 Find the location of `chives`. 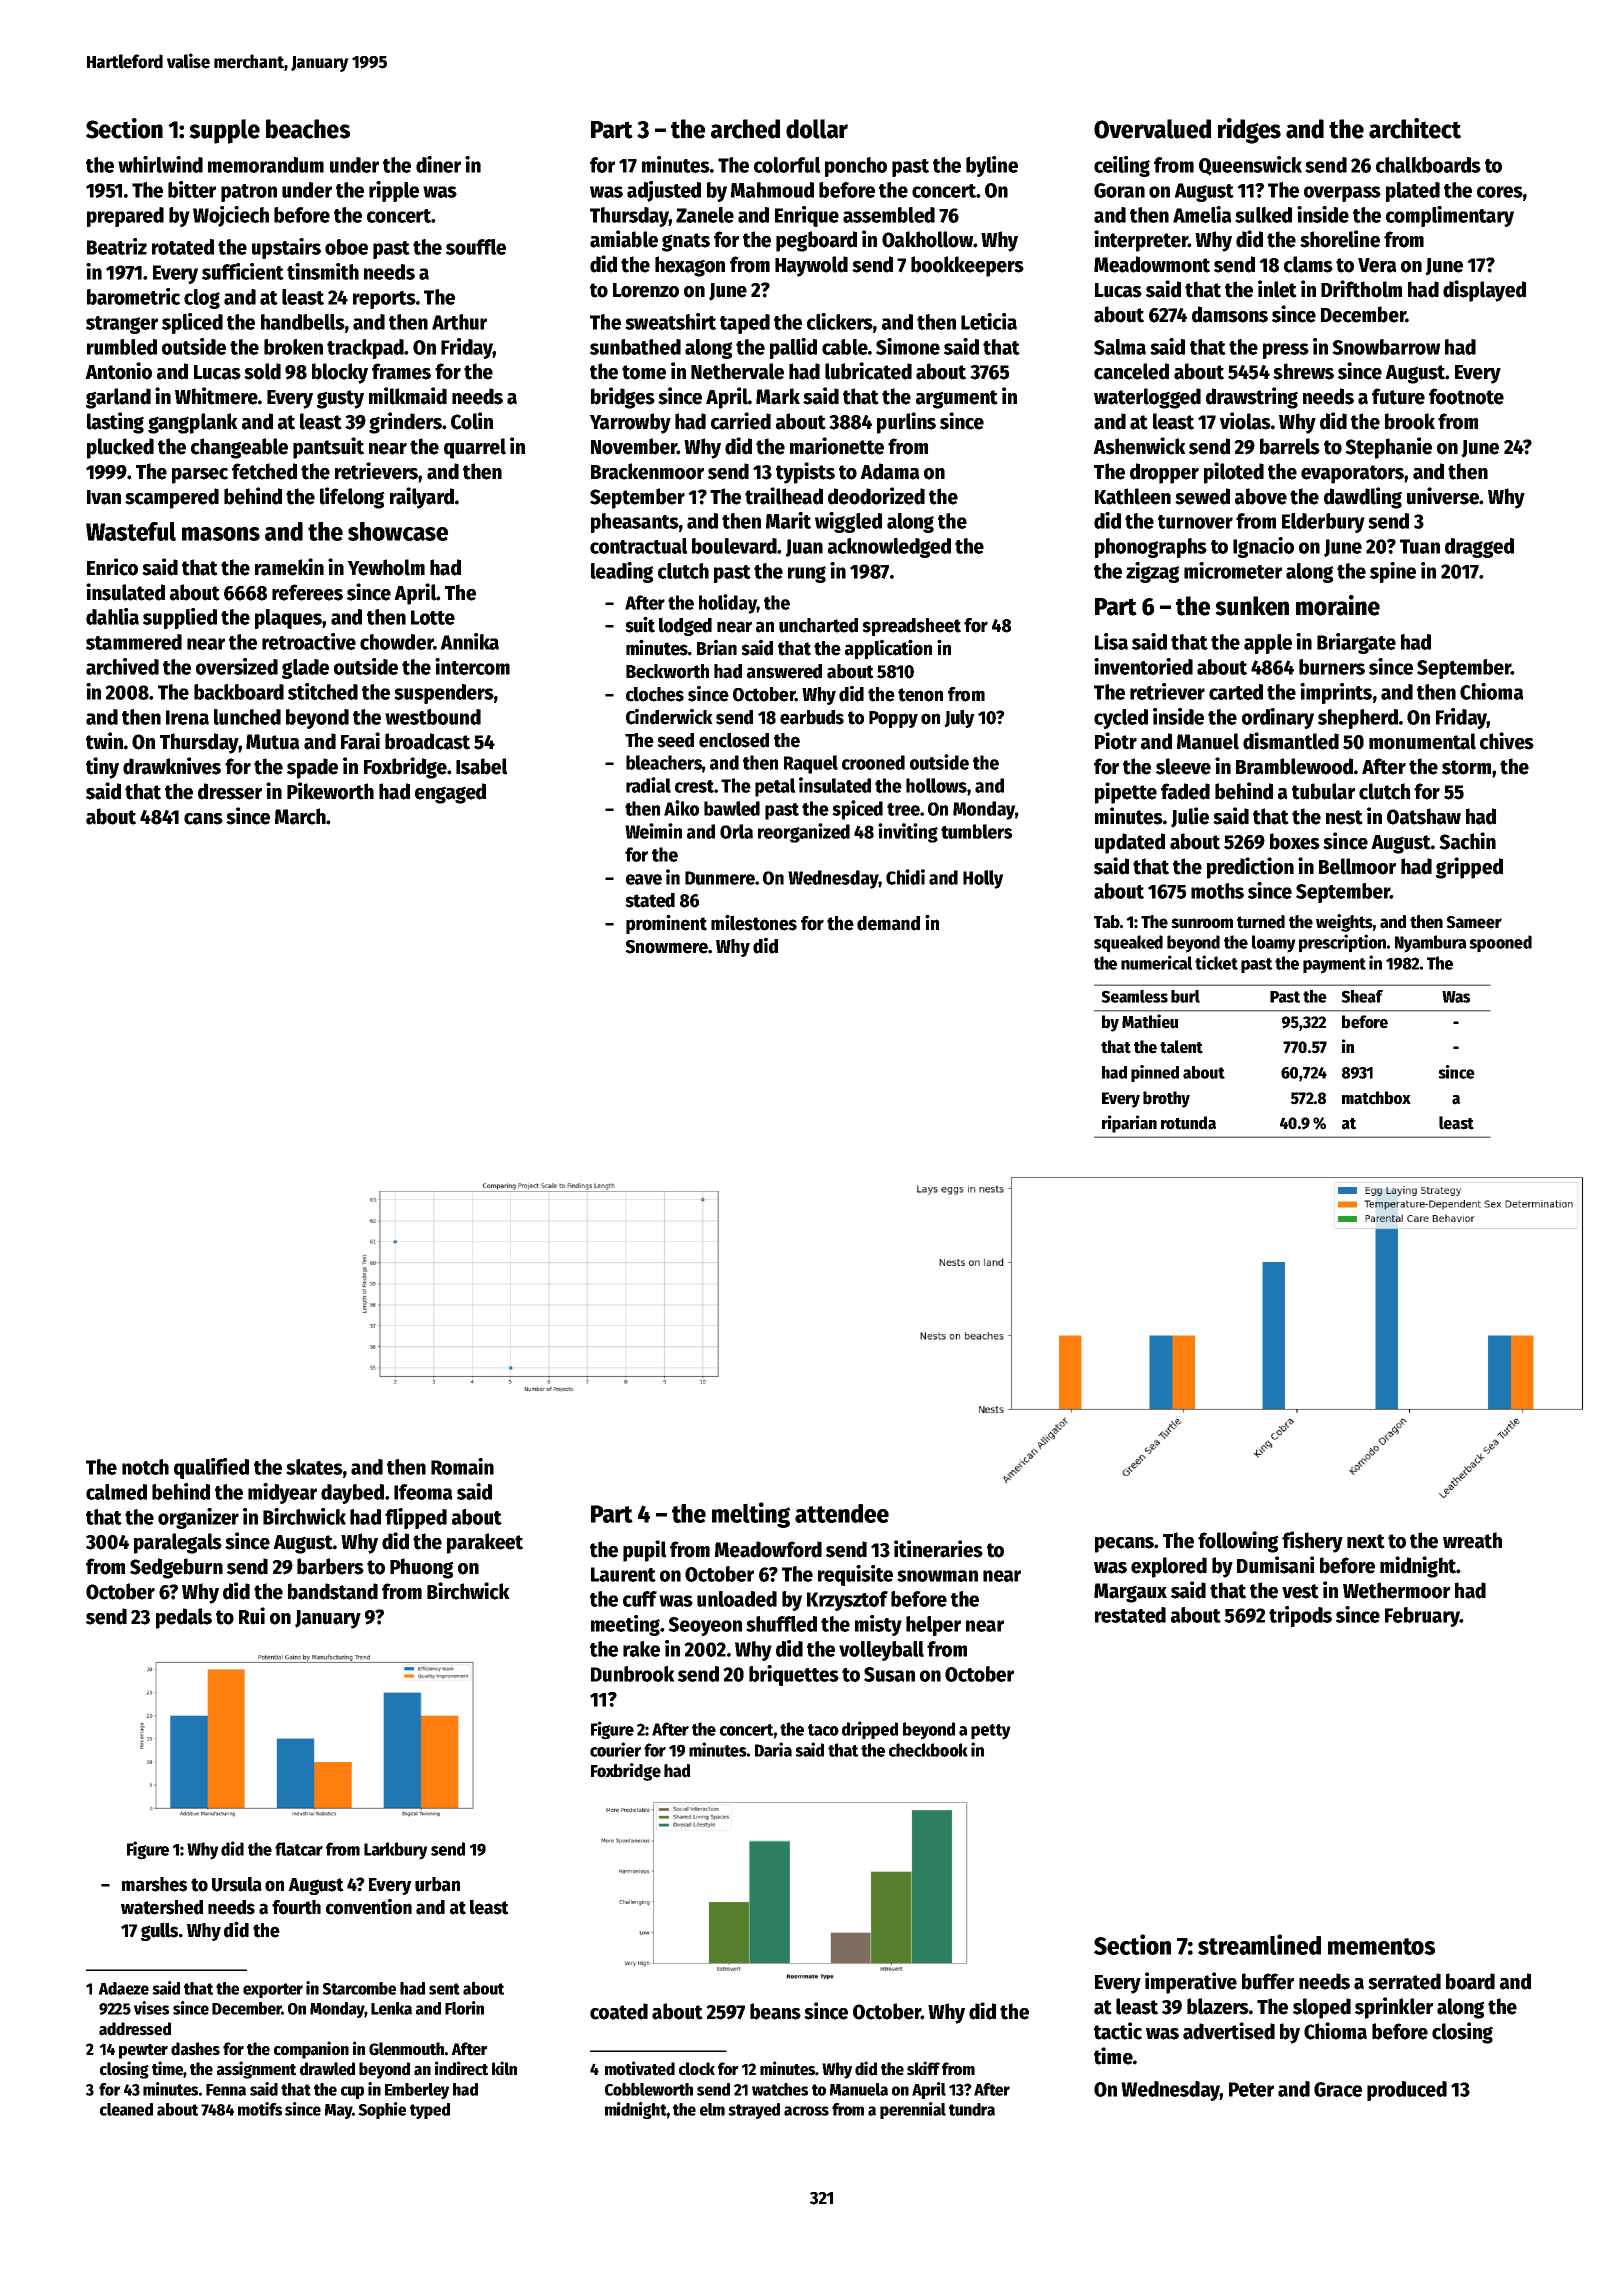

chives is located at coordinates (1507, 741).
